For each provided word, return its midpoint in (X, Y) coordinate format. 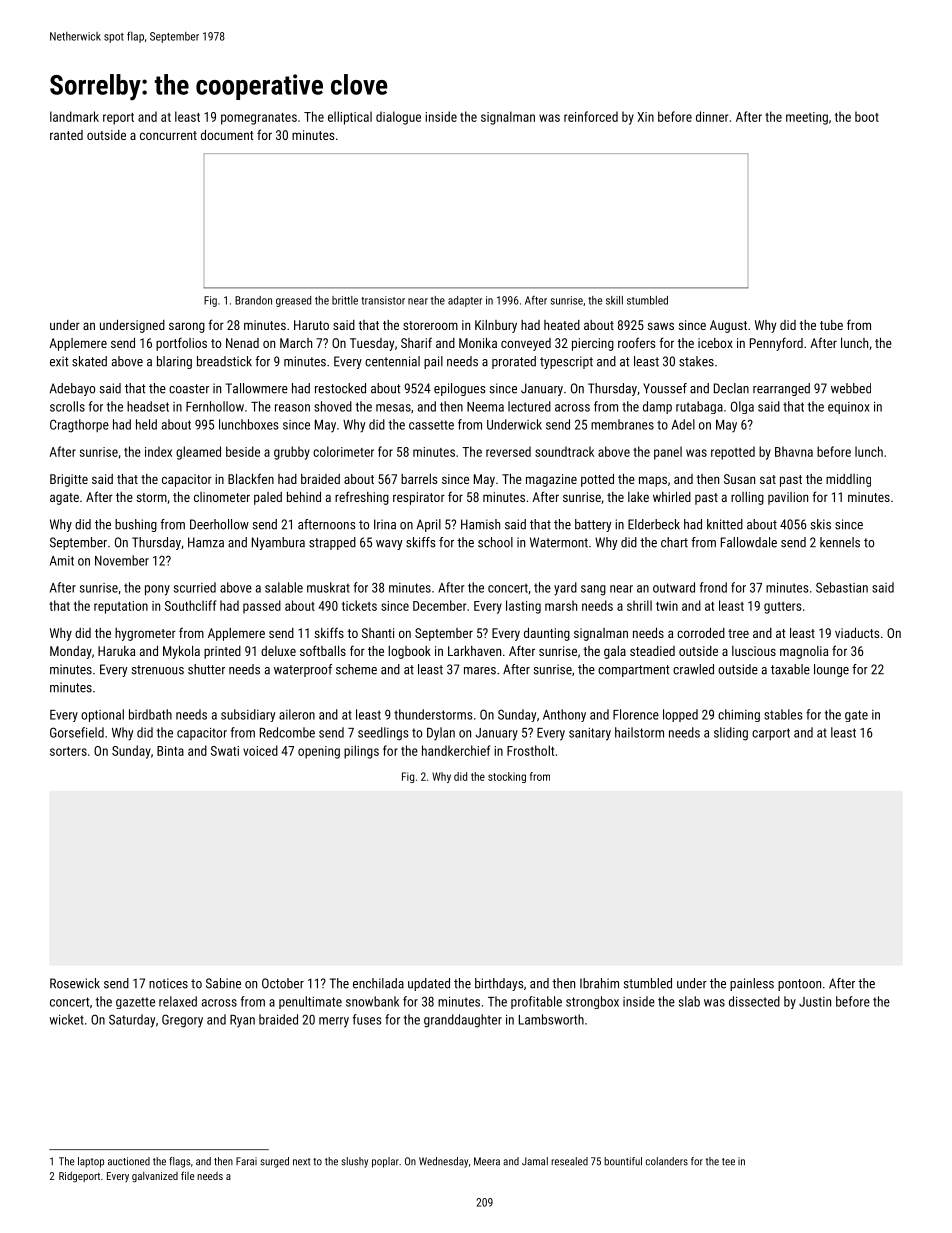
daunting (547, 634)
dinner (712, 116)
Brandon (253, 300)
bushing (136, 525)
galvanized (155, 1177)
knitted (725, 524)
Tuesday (372, 344)
